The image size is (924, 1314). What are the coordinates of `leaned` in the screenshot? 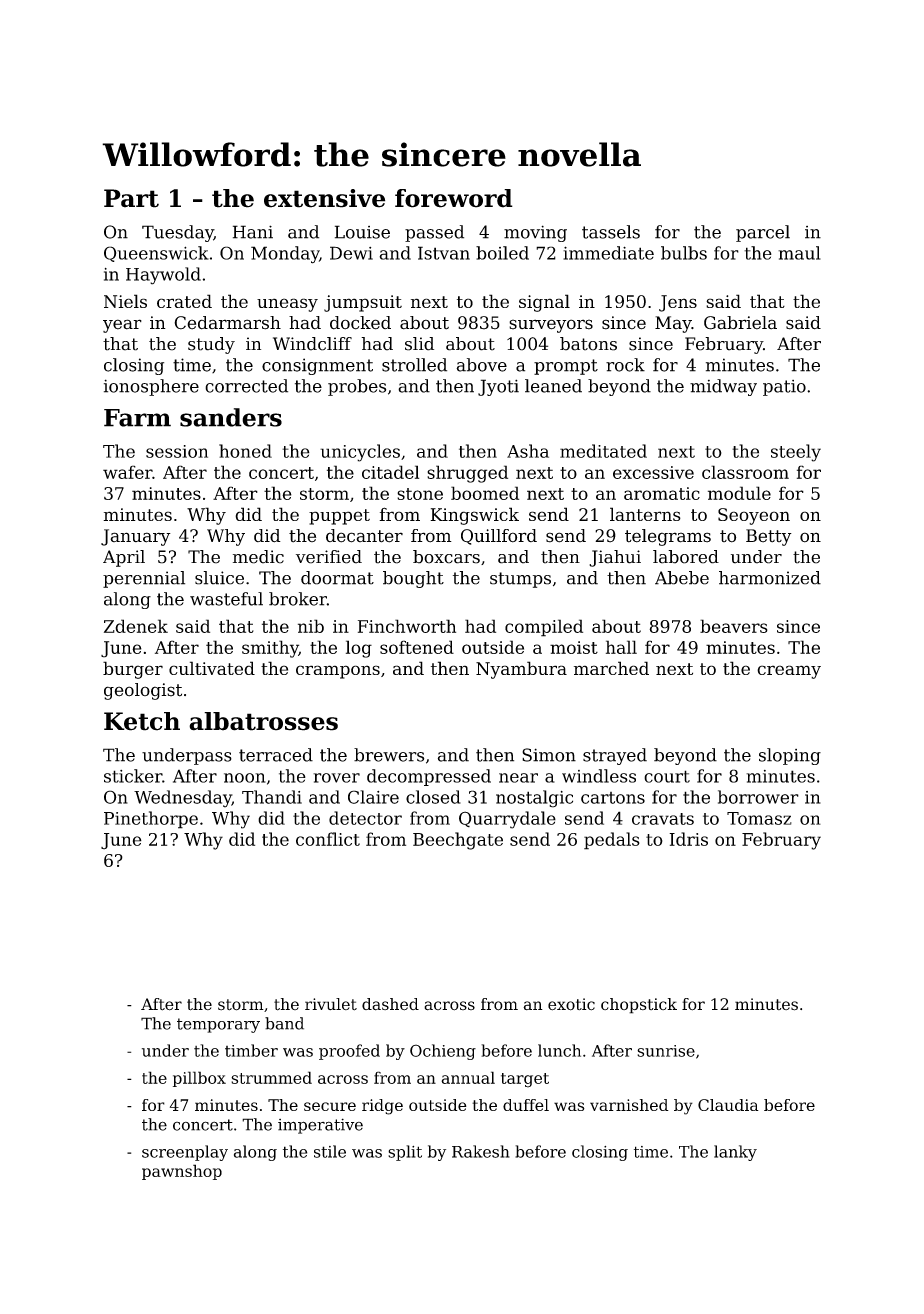 It's located at (553, 386).
